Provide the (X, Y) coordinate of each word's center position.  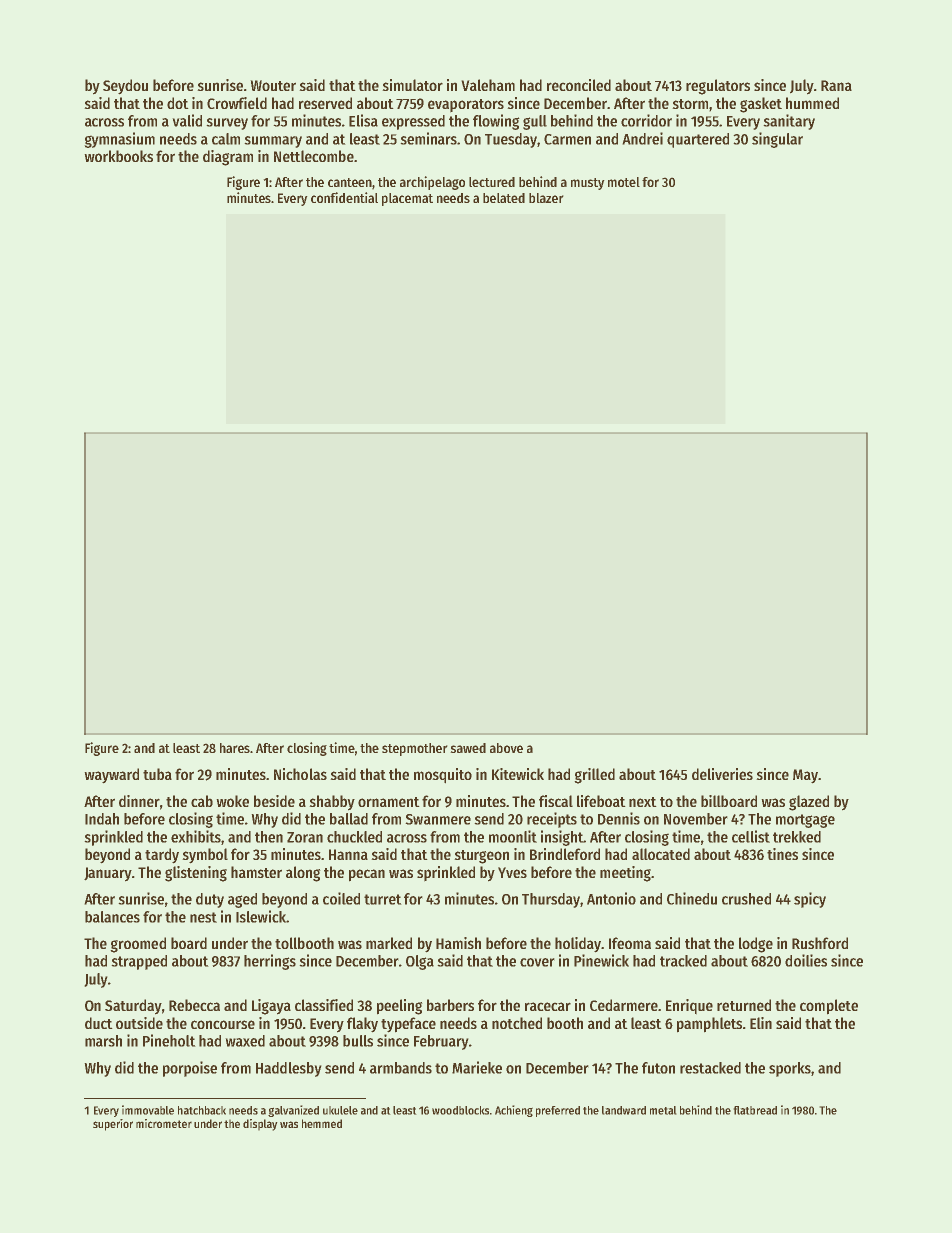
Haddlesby (289, 1069)
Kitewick (518, 774)
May (805, 776)
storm (690, 104)
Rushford (820, 943)
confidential (344, 197)
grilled (594, 776)
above (506, 748)
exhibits (196, 837)
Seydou (125, 87)
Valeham (488, 85)
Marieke (477, 1067)
